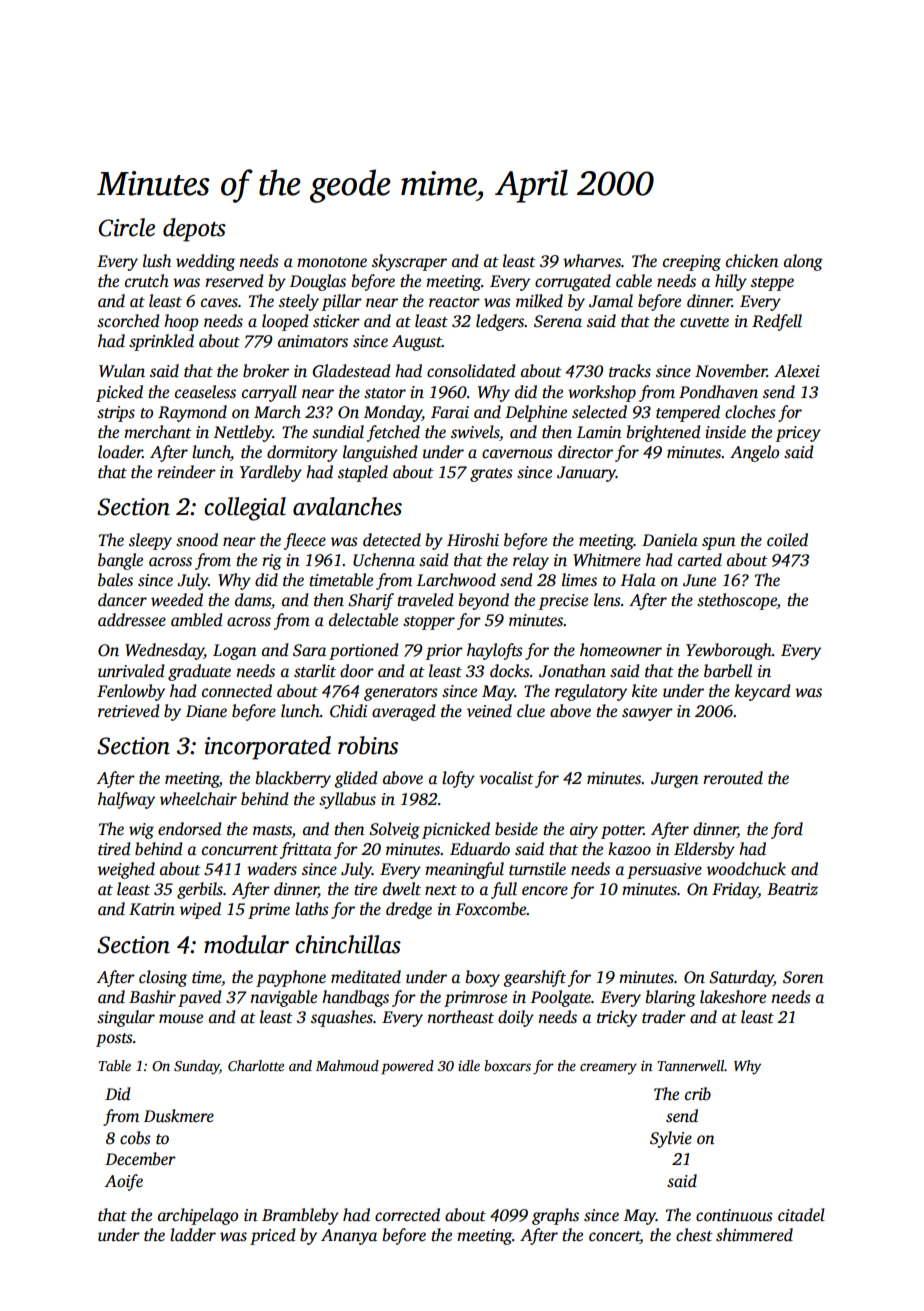 The height and width of the screenshot is (1311, 924). I want to click on cobs, so click(135, 1138).
